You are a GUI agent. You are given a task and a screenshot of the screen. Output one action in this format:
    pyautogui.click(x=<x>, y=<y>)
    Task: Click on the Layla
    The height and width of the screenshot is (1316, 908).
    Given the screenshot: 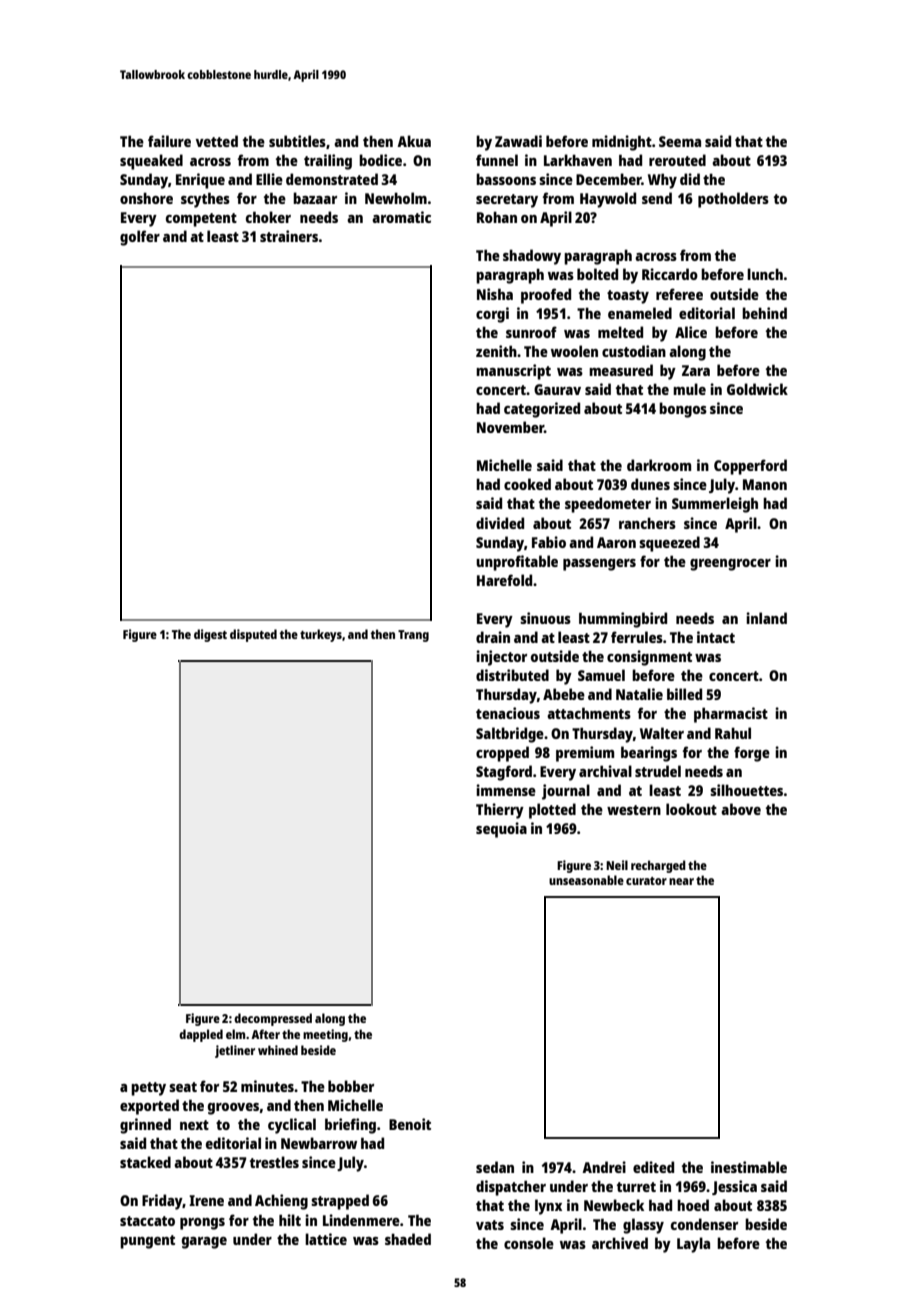 What is the action you would take?
    pyautogui.click(x=693, y=1245)
